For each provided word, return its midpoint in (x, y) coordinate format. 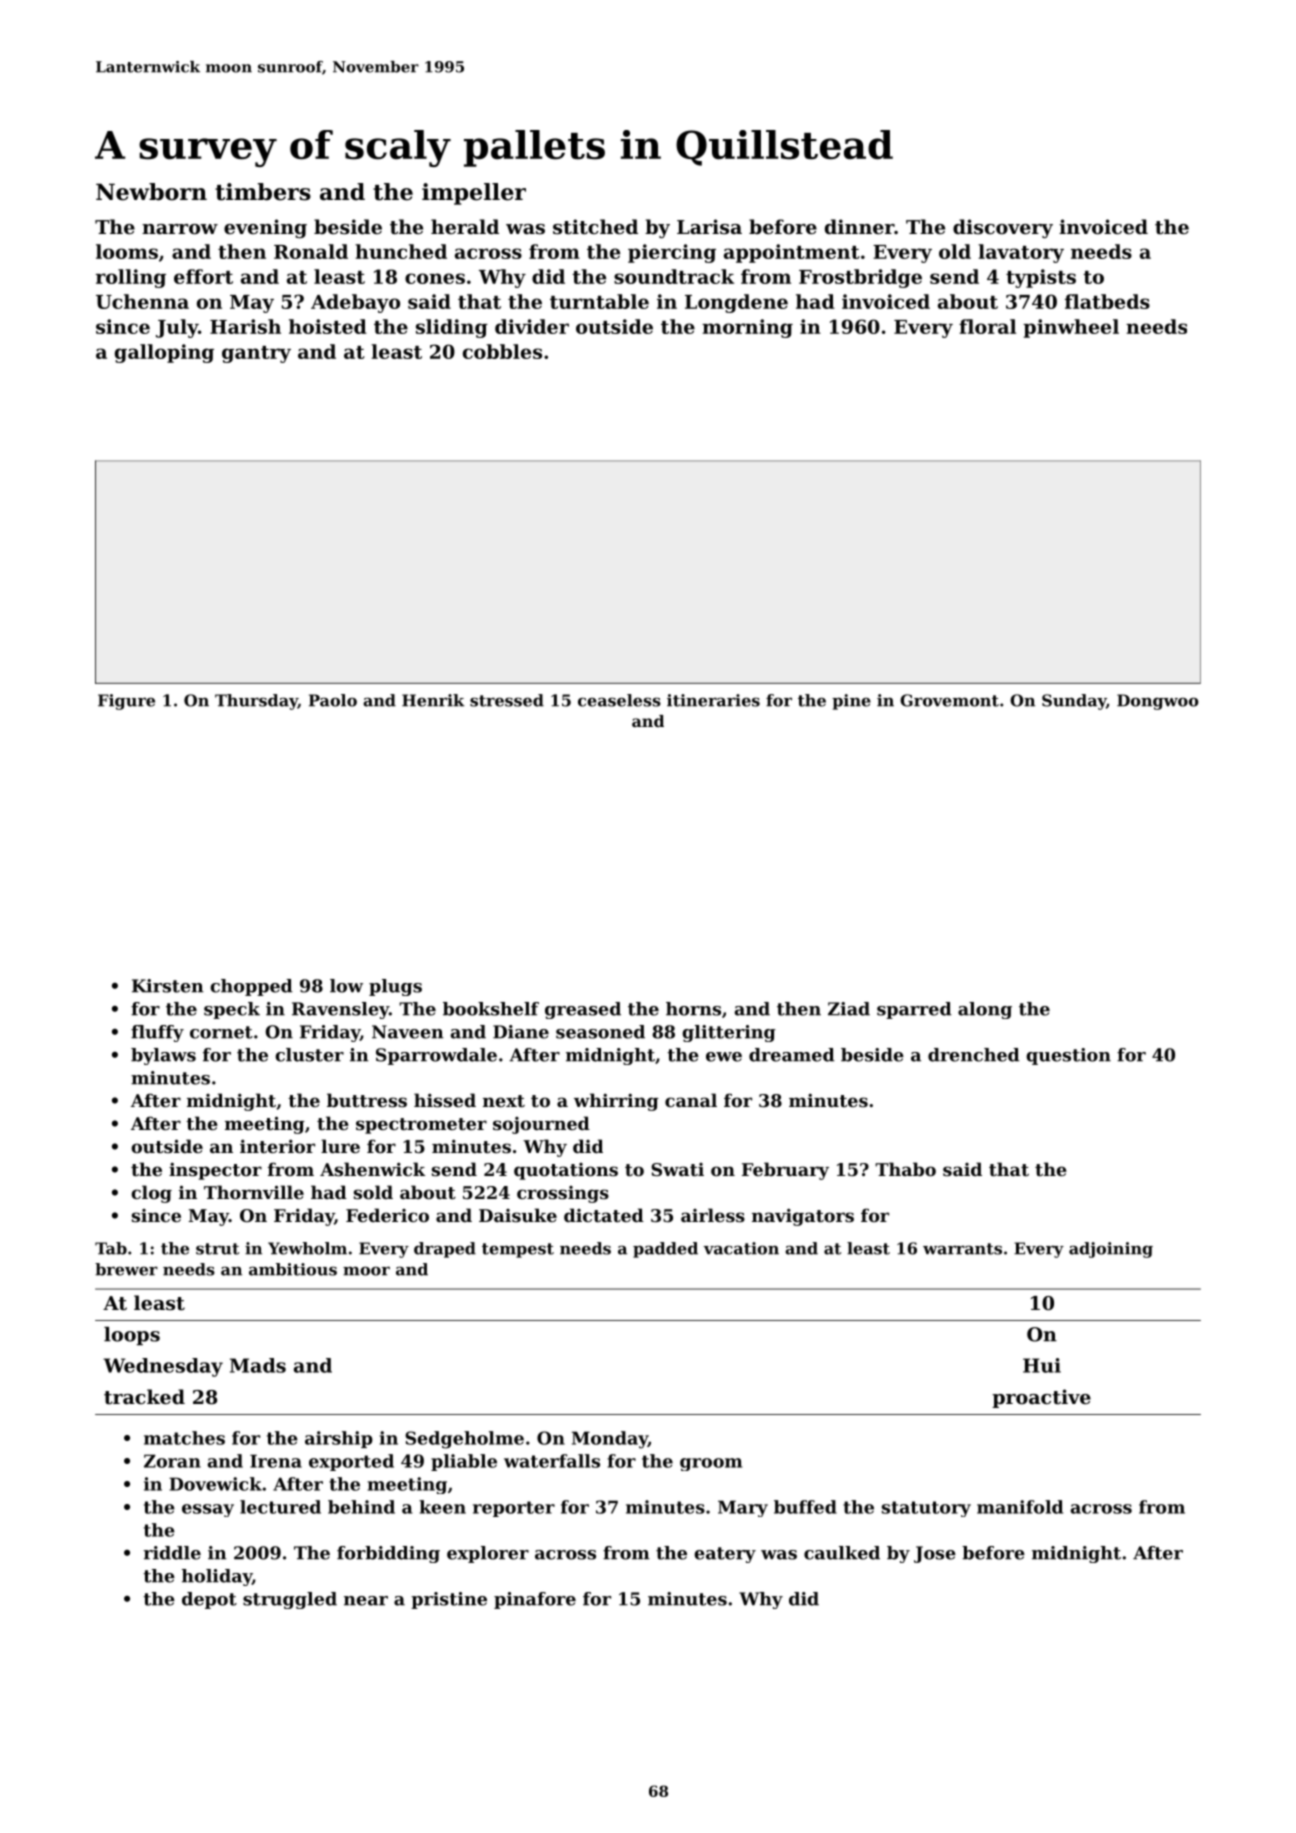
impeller (474, 194)
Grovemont (949, 700)
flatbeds (1107, 301)
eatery (725, 1555)
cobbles (502, 351)
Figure (126, 702)
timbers (263, 192)
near (366, 1601)
